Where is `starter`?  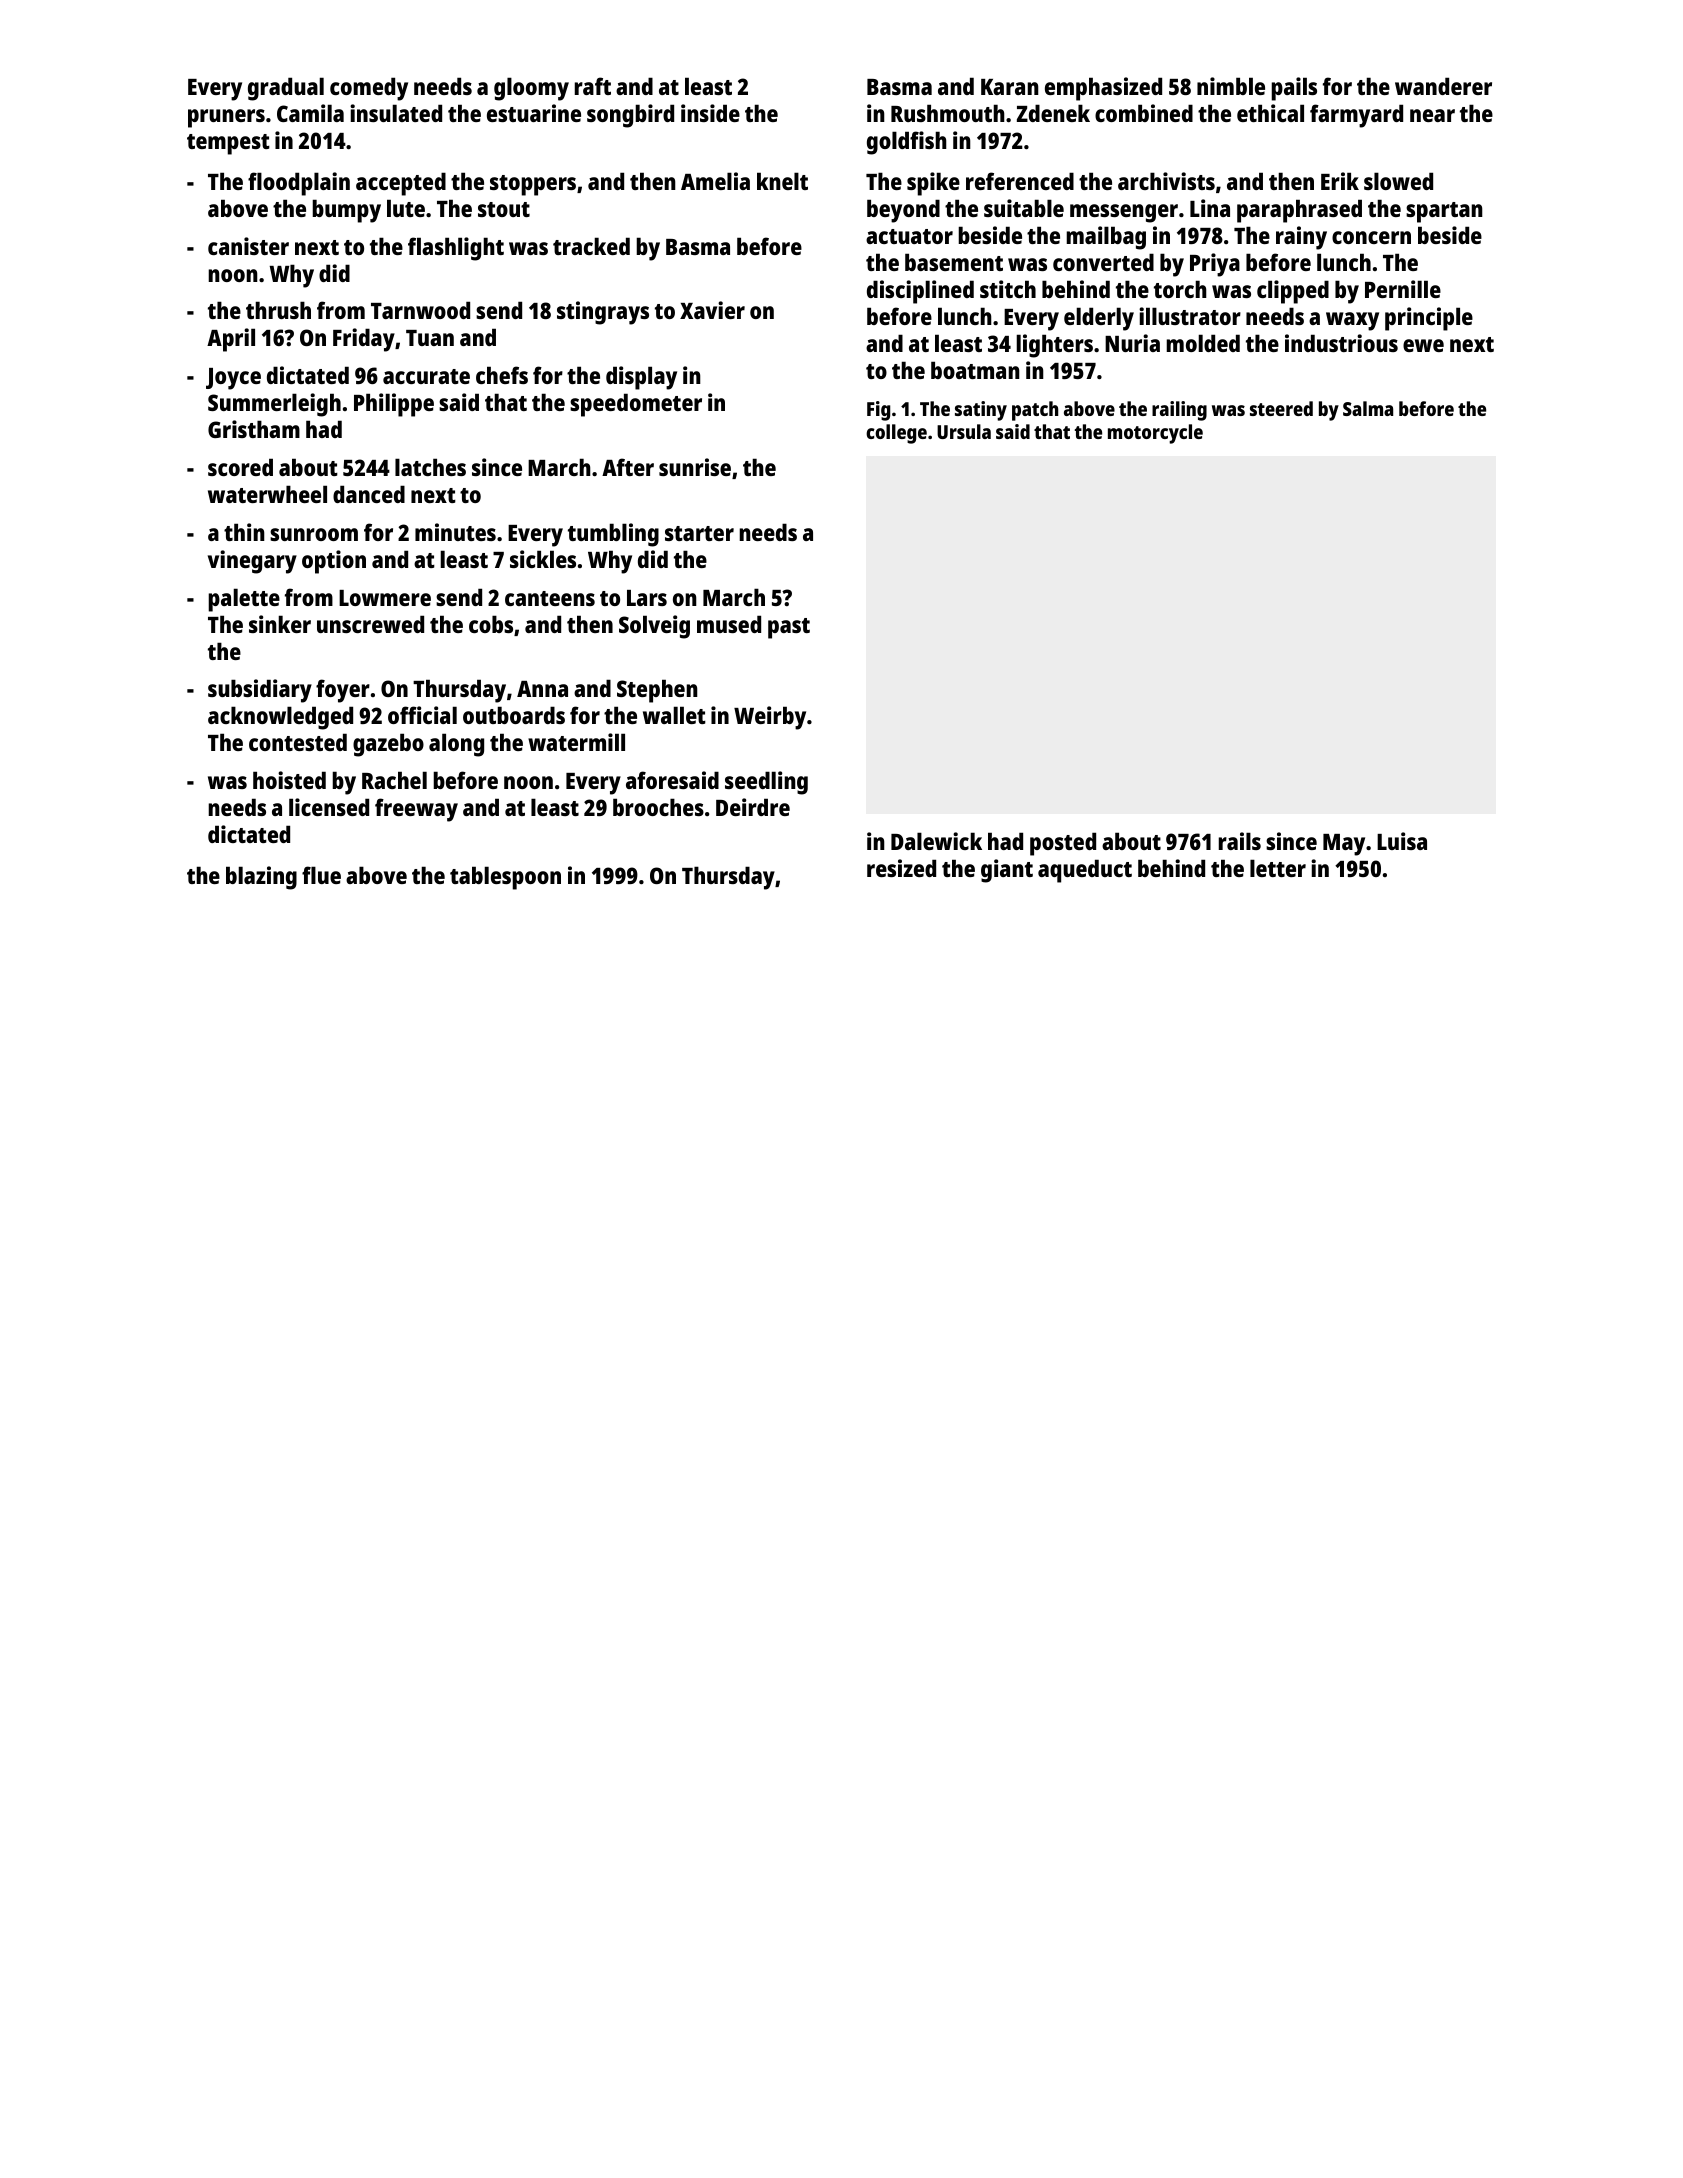 starter is located at coordinates (699, 533).
